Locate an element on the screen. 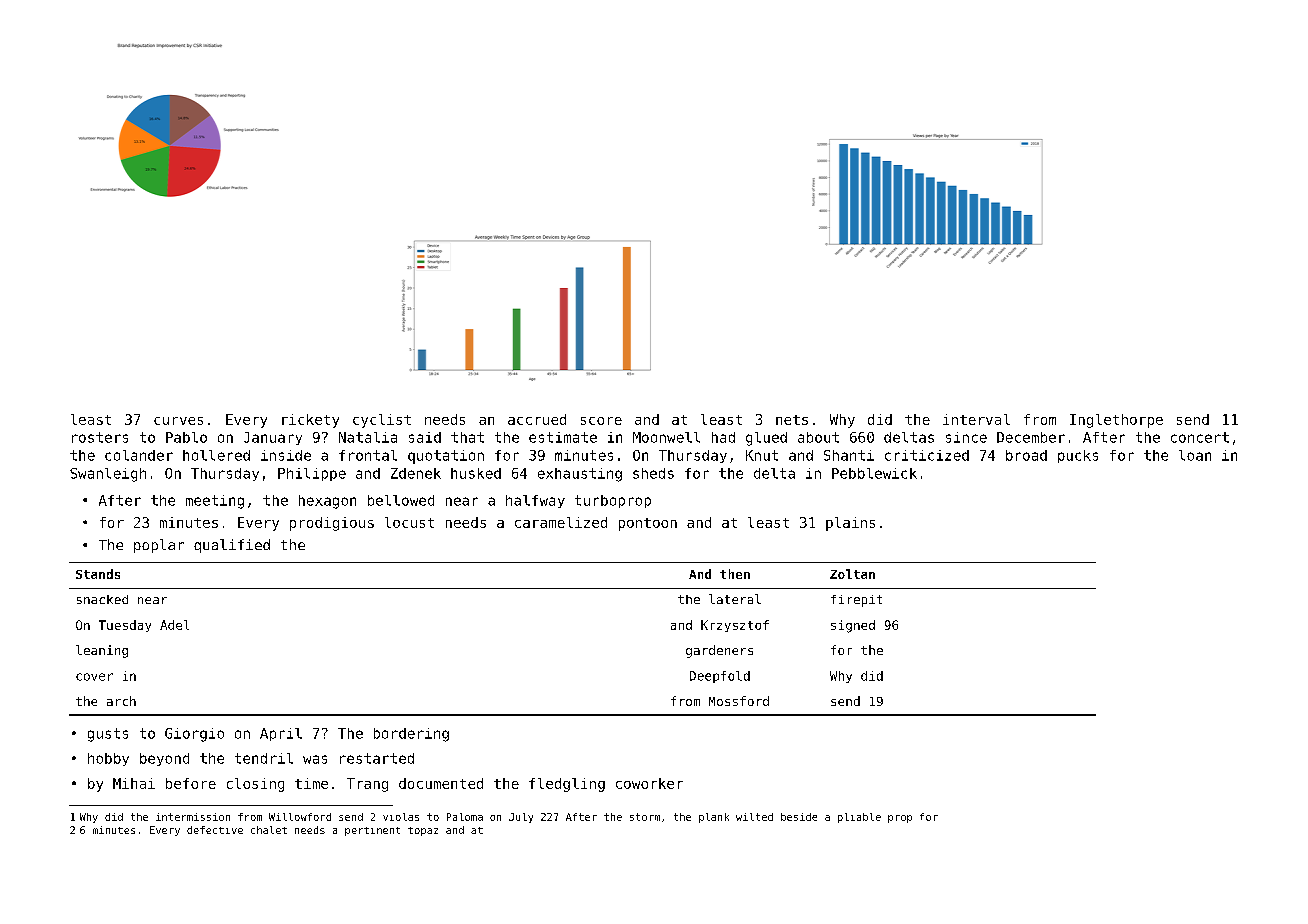 This screenshot has width=1308, height=924. colander is located at coordinates (139, 455).
